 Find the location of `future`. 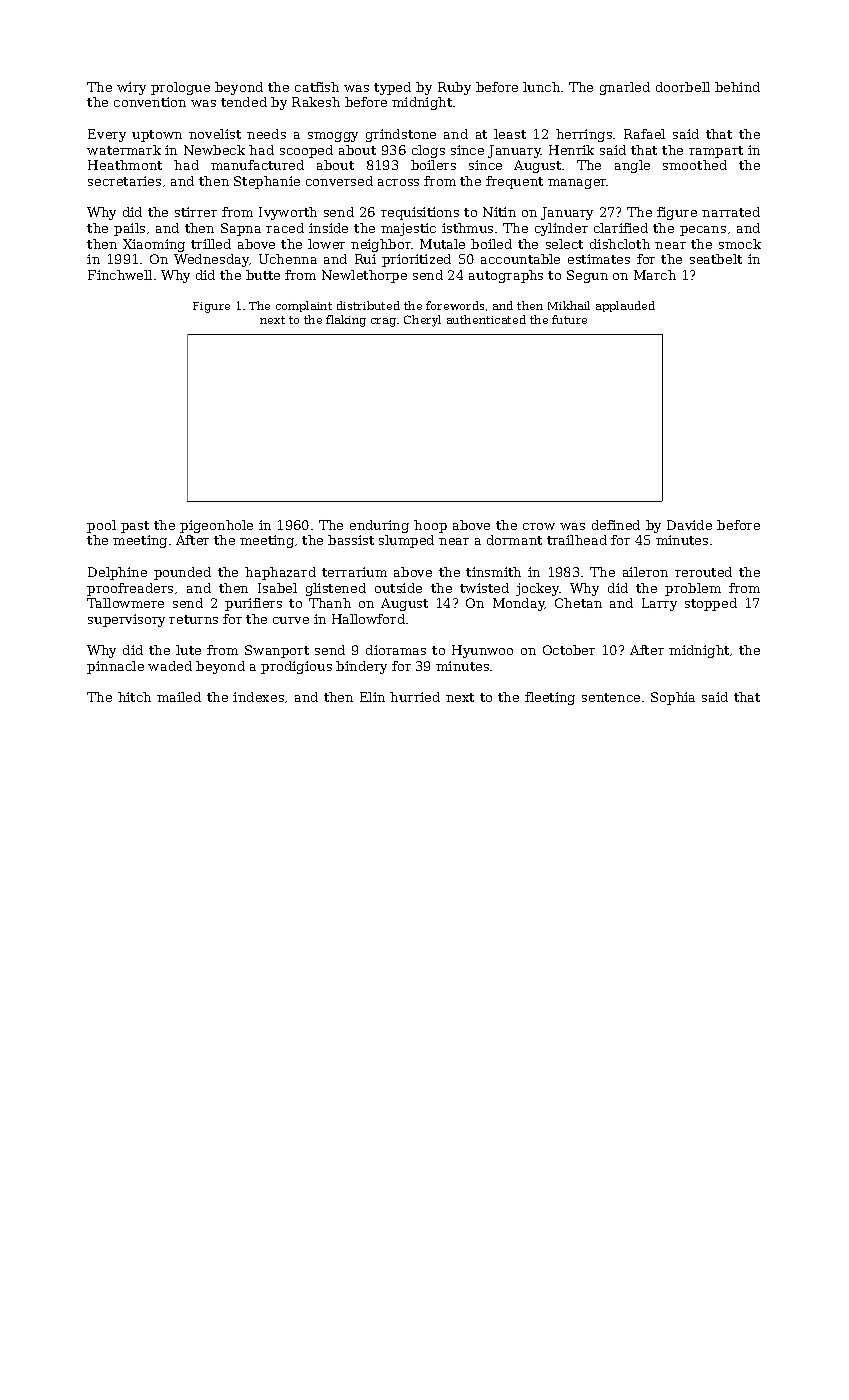

future is located at coordinates (569, 319).
